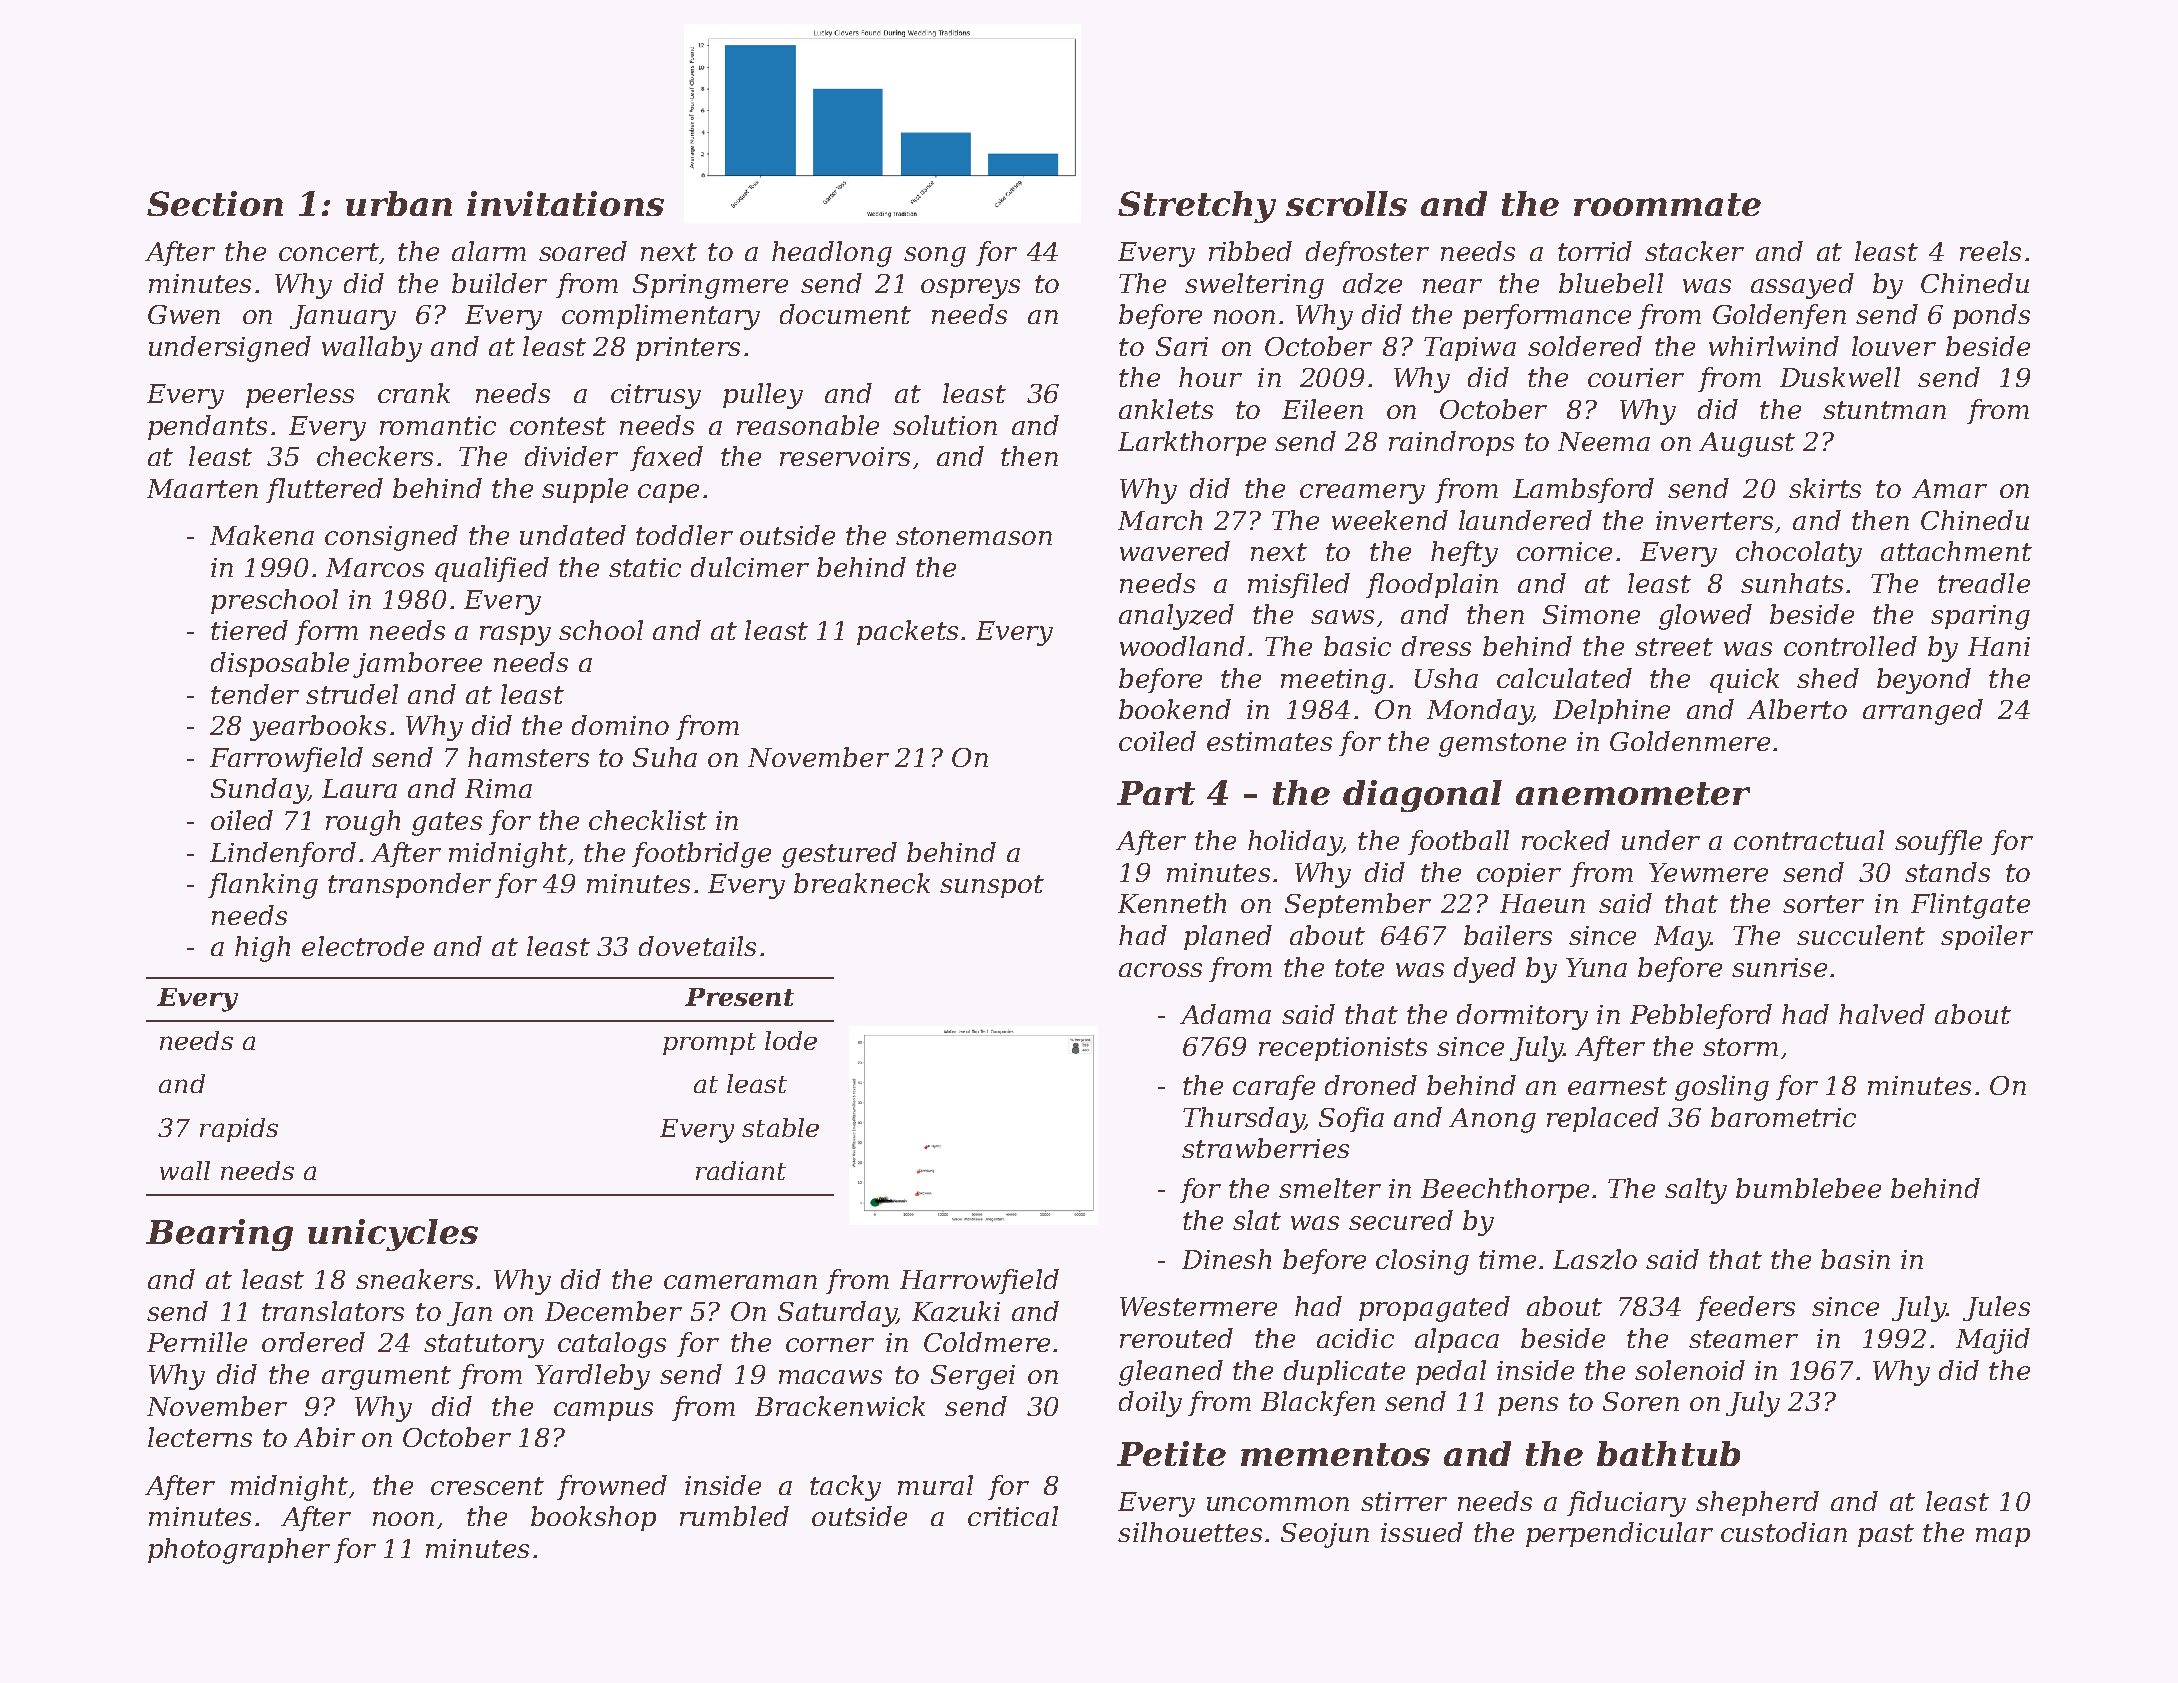 The width and height of the screenshot is (2178, 1683). Describe the element at coordinates (391, 538) in the screenshot. I see `consigned` at that location.
